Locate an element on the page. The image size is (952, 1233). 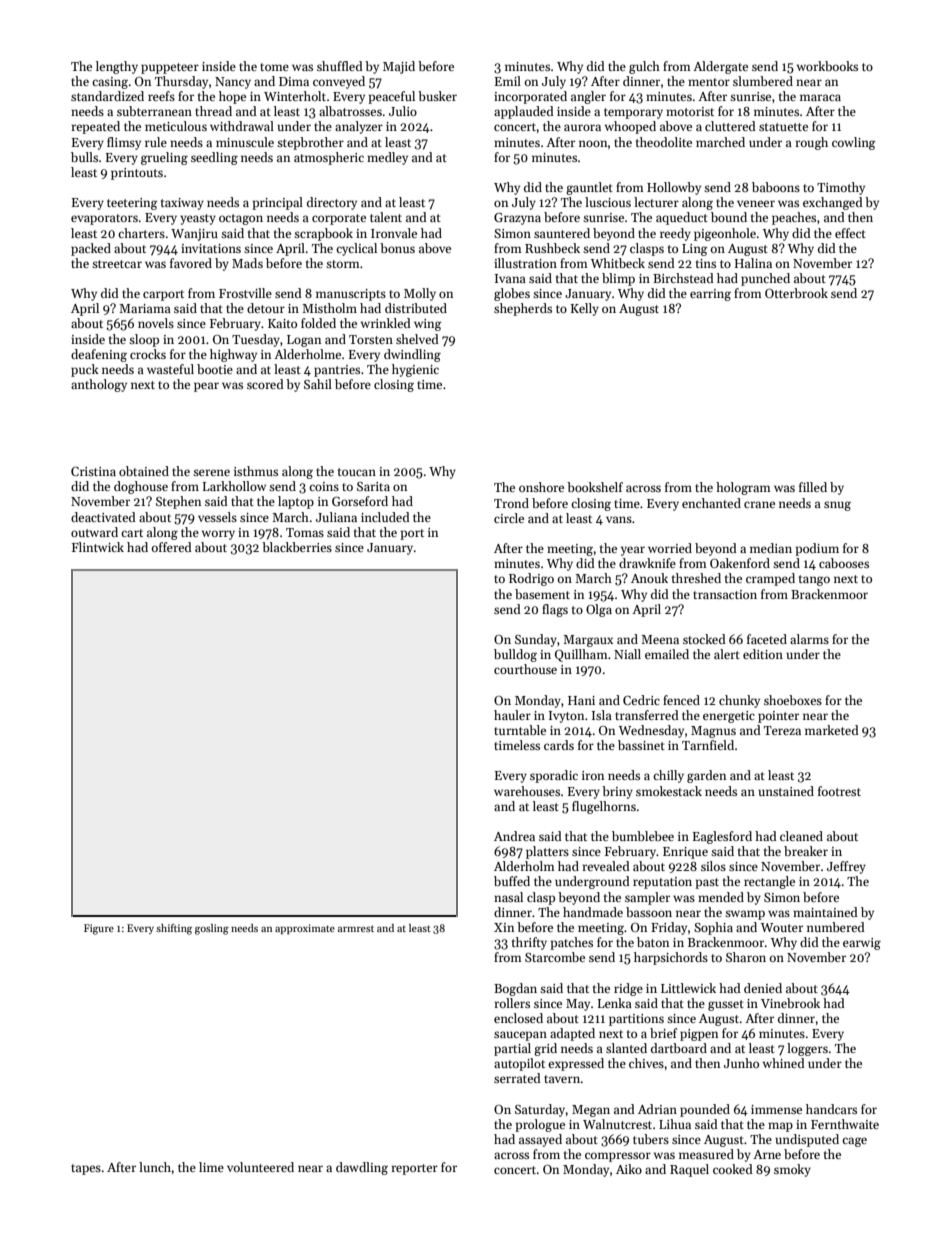
cage is located at coordinates (854, 1142).
